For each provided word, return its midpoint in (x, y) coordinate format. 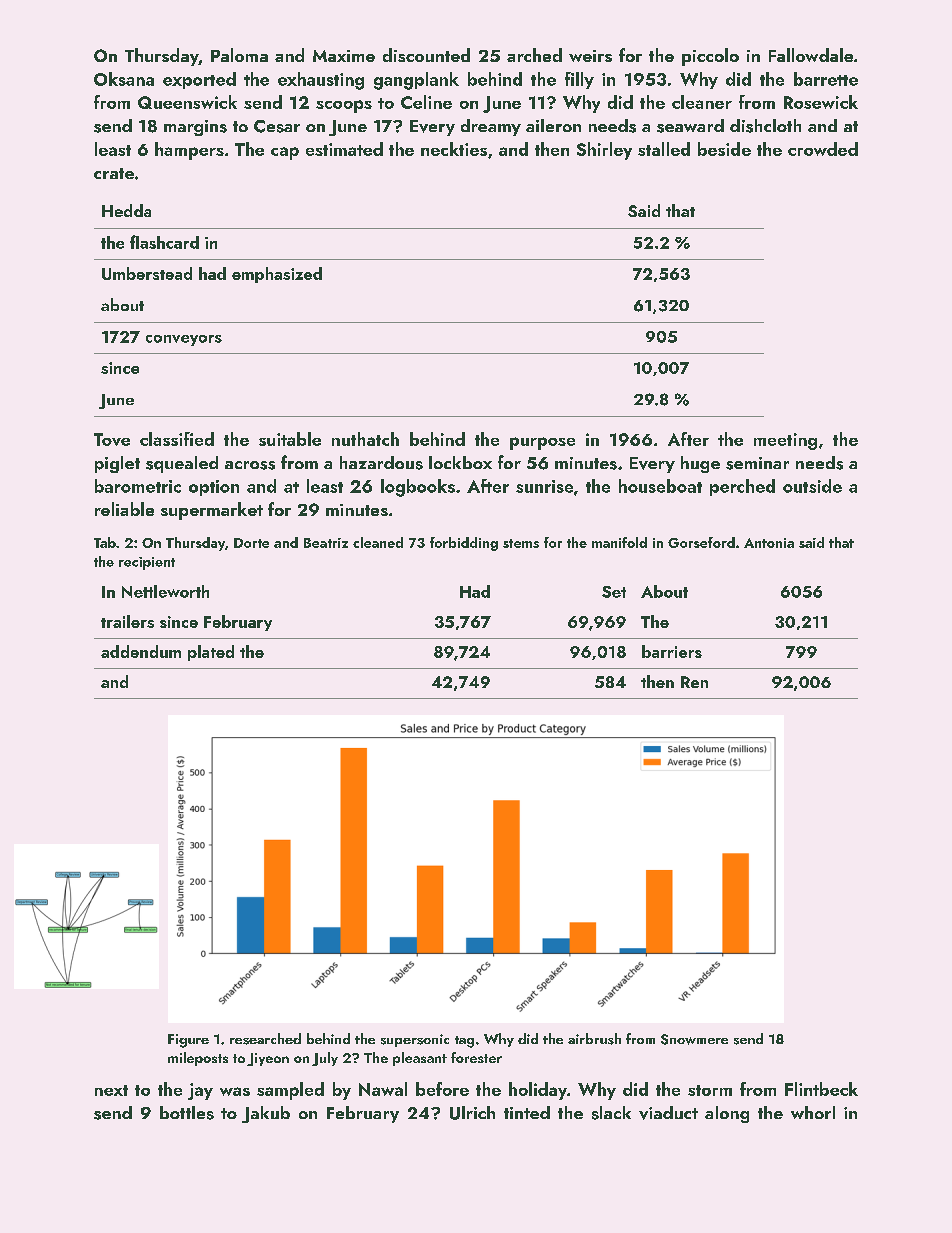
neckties (454, 149)
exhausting (321, 81)
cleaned (378, 542)
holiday (538, 1091)
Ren (694, 682)
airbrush (594, 1039)
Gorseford (701, 542)
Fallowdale (811, 55)
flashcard (164, 242)
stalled (664, 149)
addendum (141, 651)
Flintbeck (821, 1089)
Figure (188, 1041)
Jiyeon (268, 1059)
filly (579, 80)
